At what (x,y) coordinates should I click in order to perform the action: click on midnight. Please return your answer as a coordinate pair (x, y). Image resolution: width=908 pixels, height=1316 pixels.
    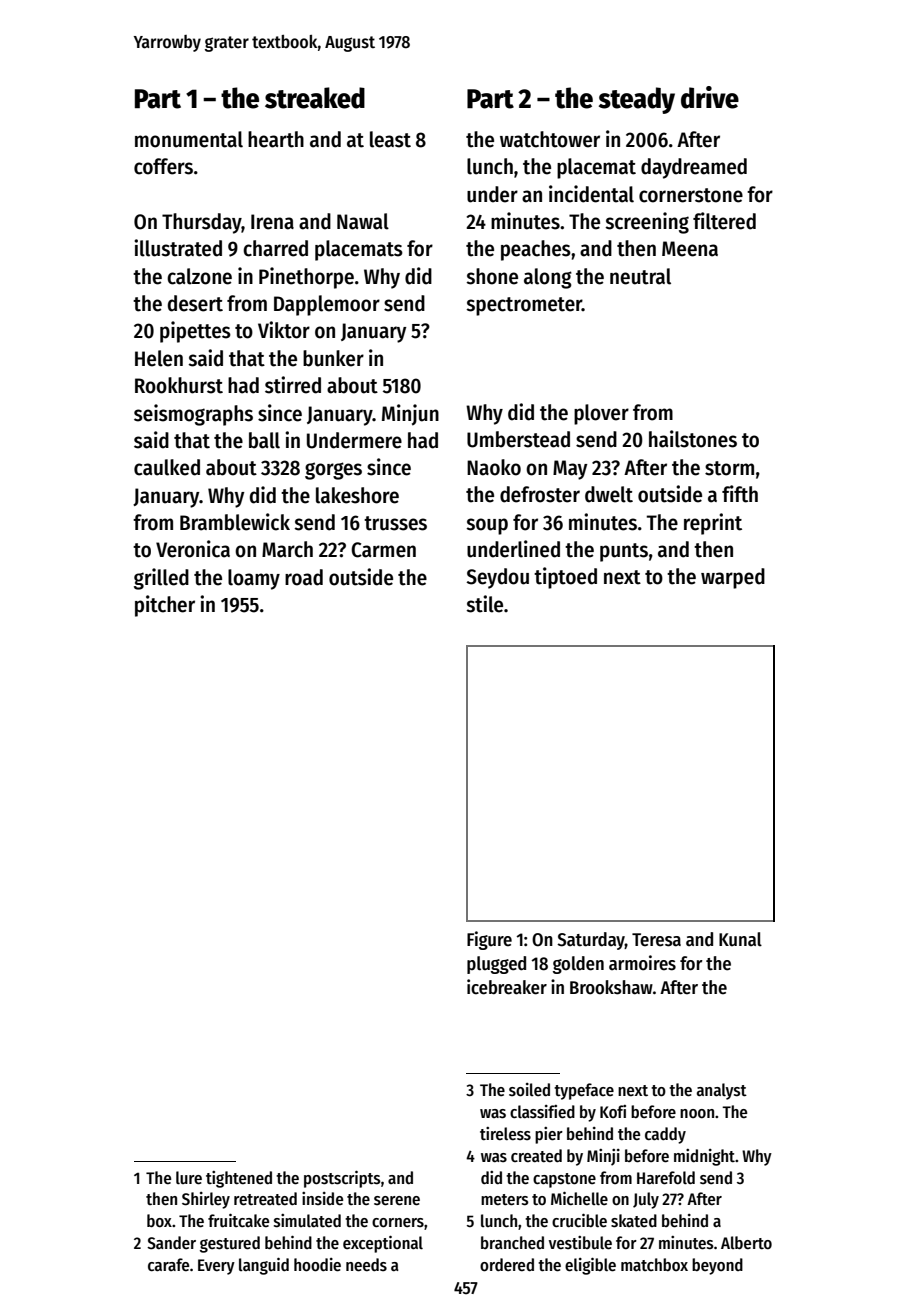
    Looking at the image, I should click on (704, 1157).
